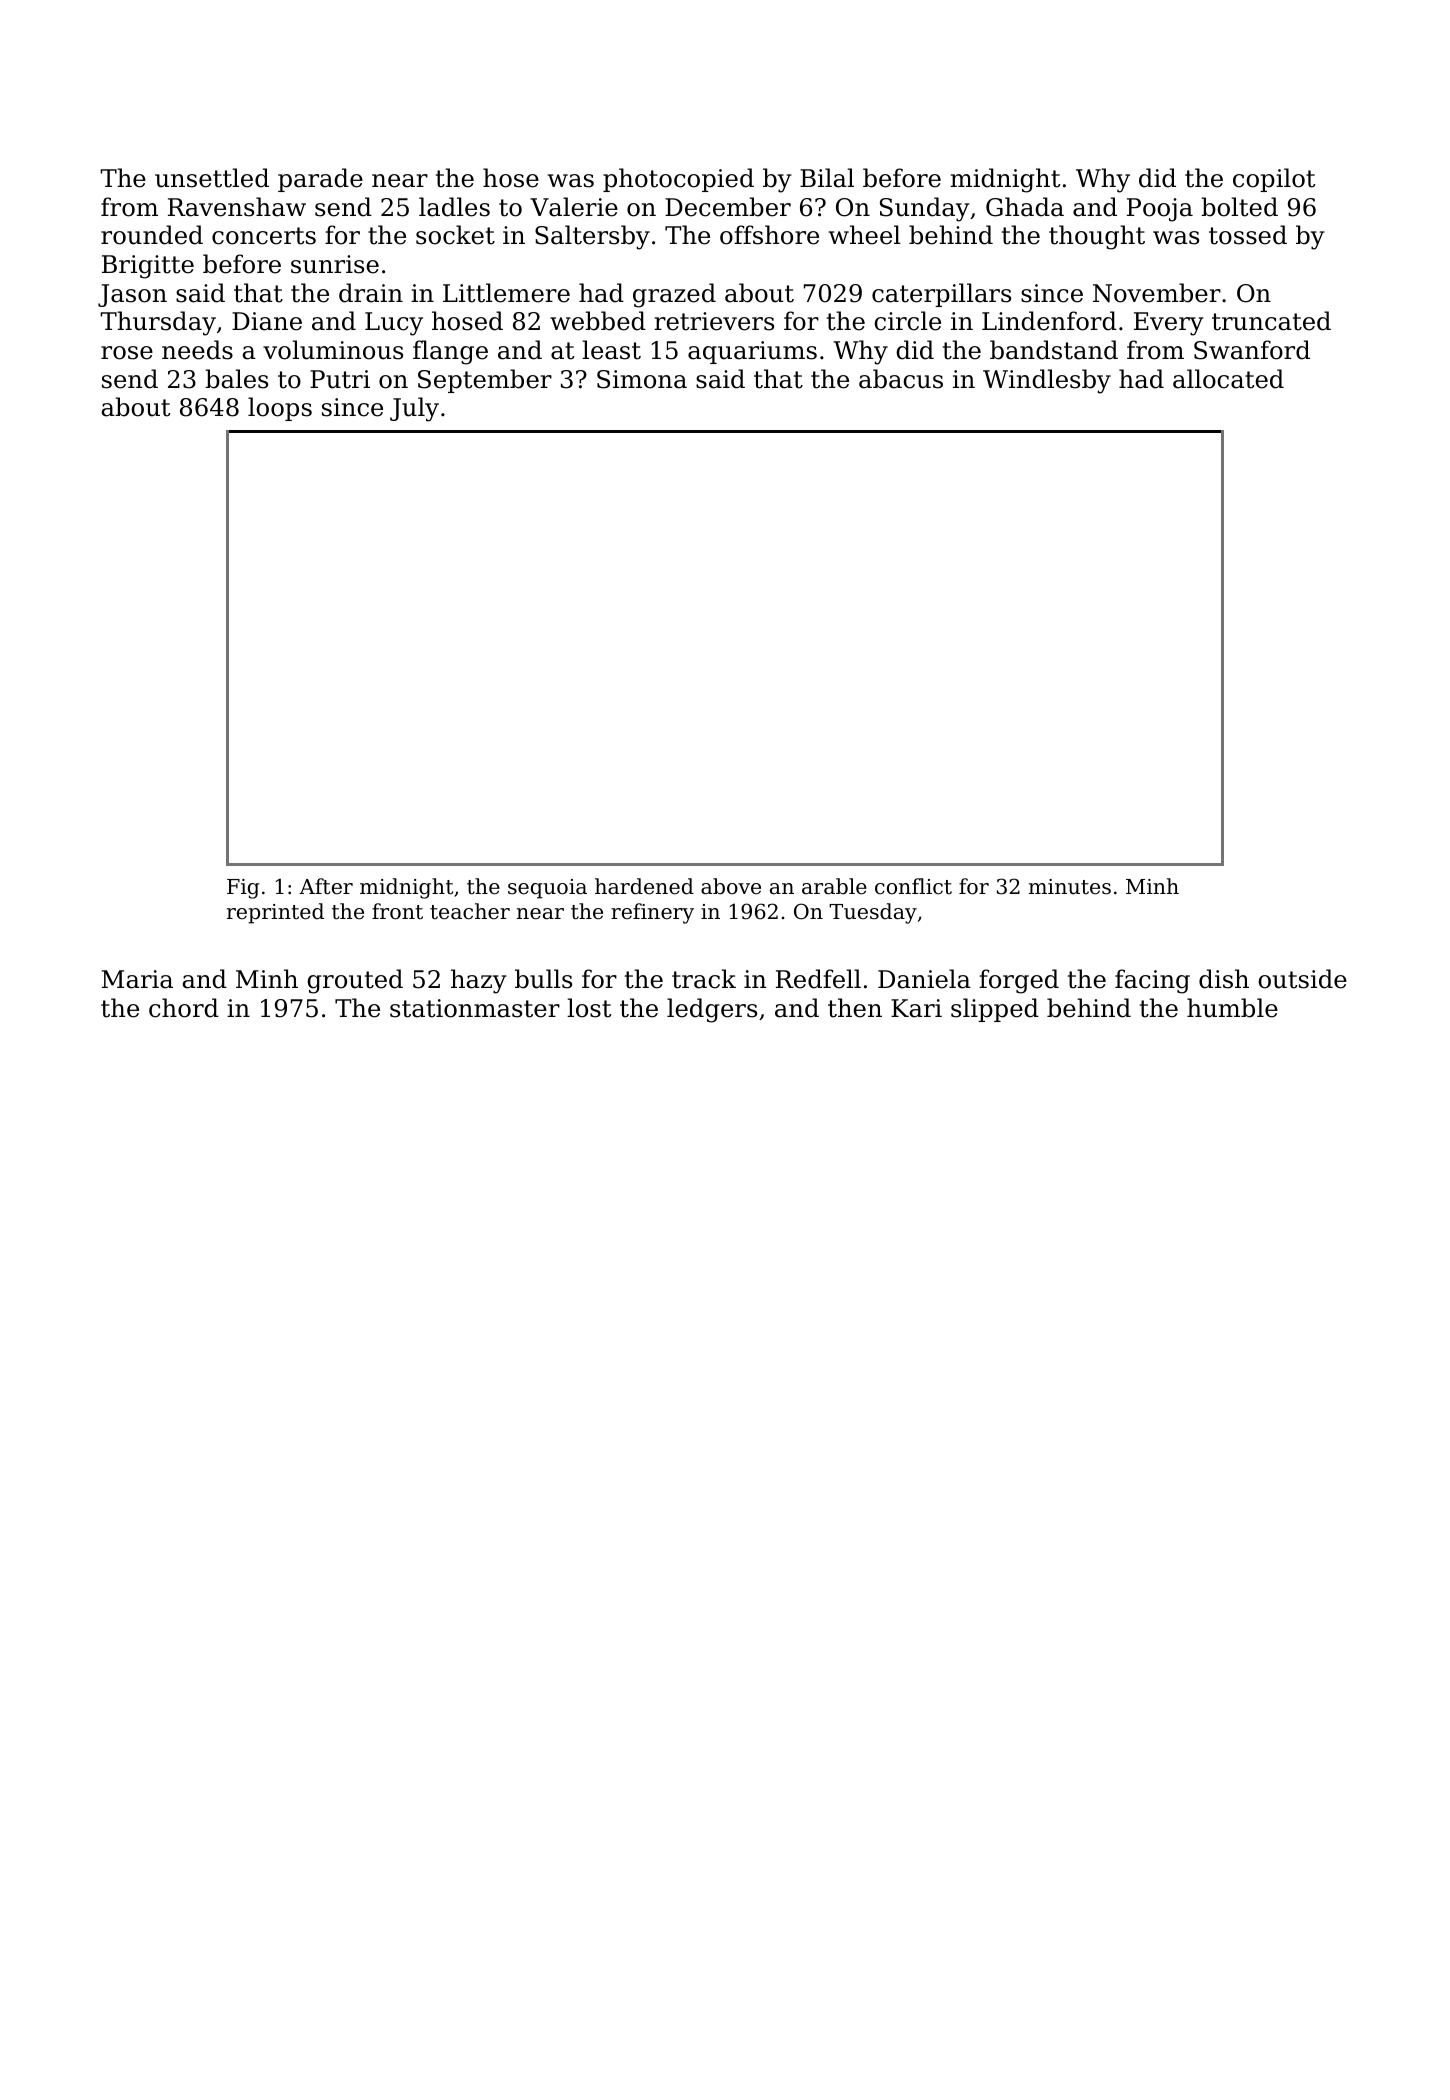  What do you see at coordinates (320, 180) in the image?
I see `parade` at bounding box center [320, 180].
